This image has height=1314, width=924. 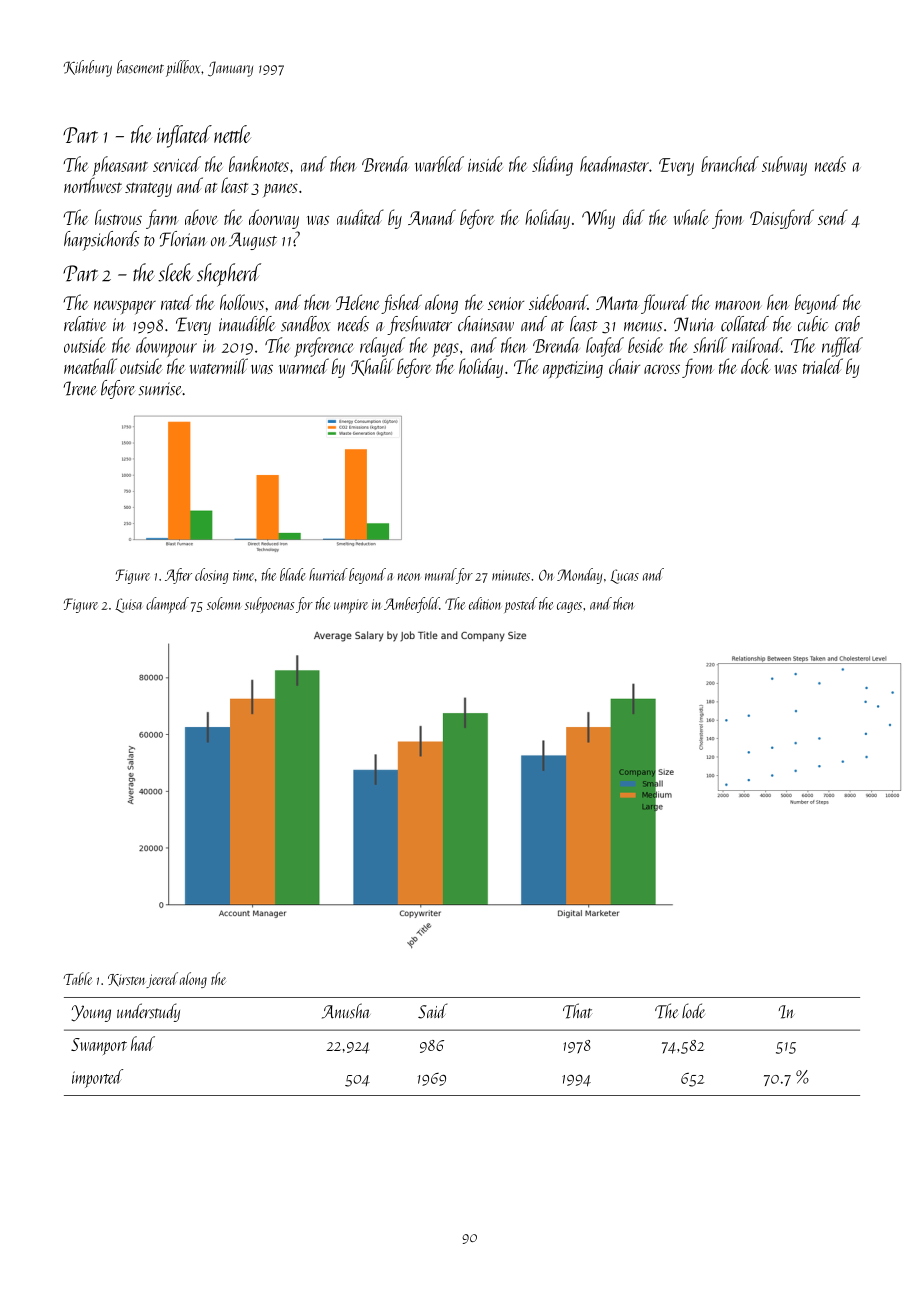 What do you see at coordinates (598, 219) in the image?
I see `Why` at bounding box center [598, 219].
